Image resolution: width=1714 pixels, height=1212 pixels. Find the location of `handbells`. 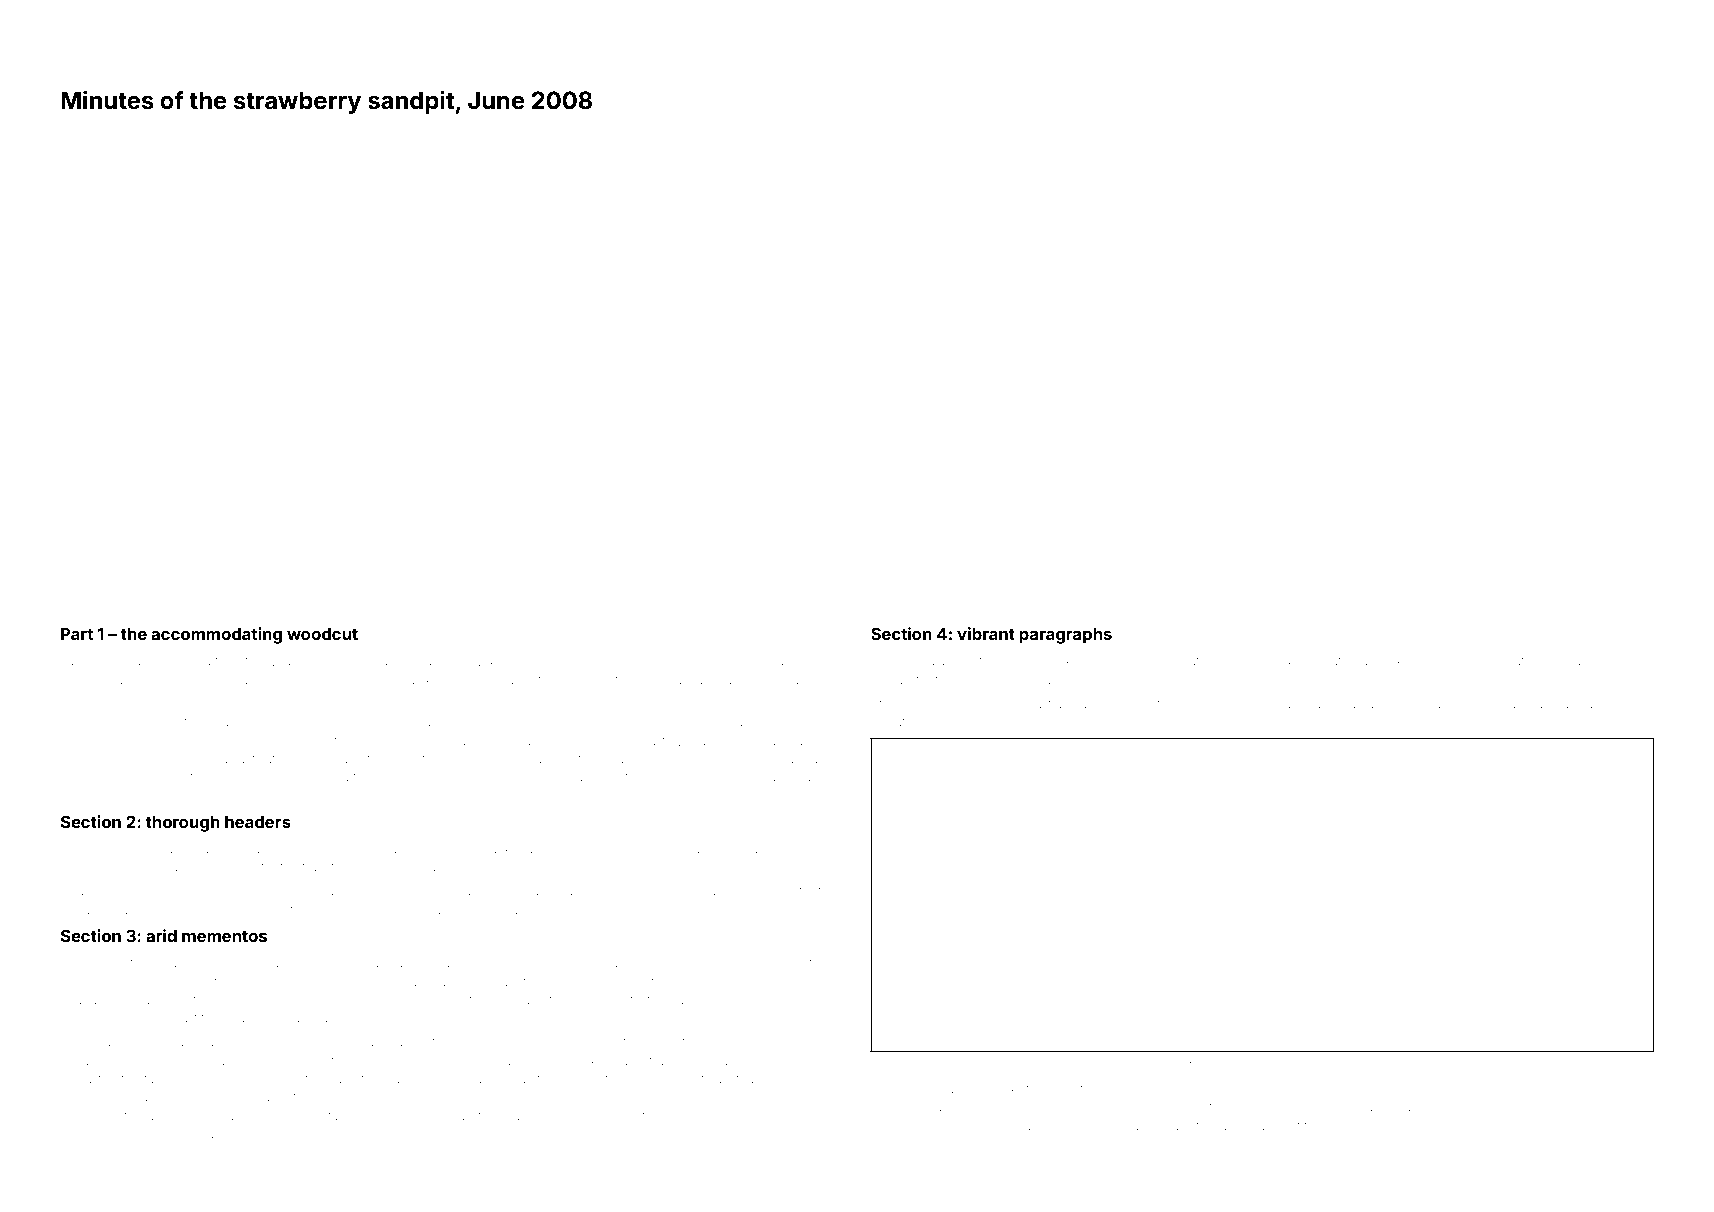

handbells is located at coordinates (464, 964).
